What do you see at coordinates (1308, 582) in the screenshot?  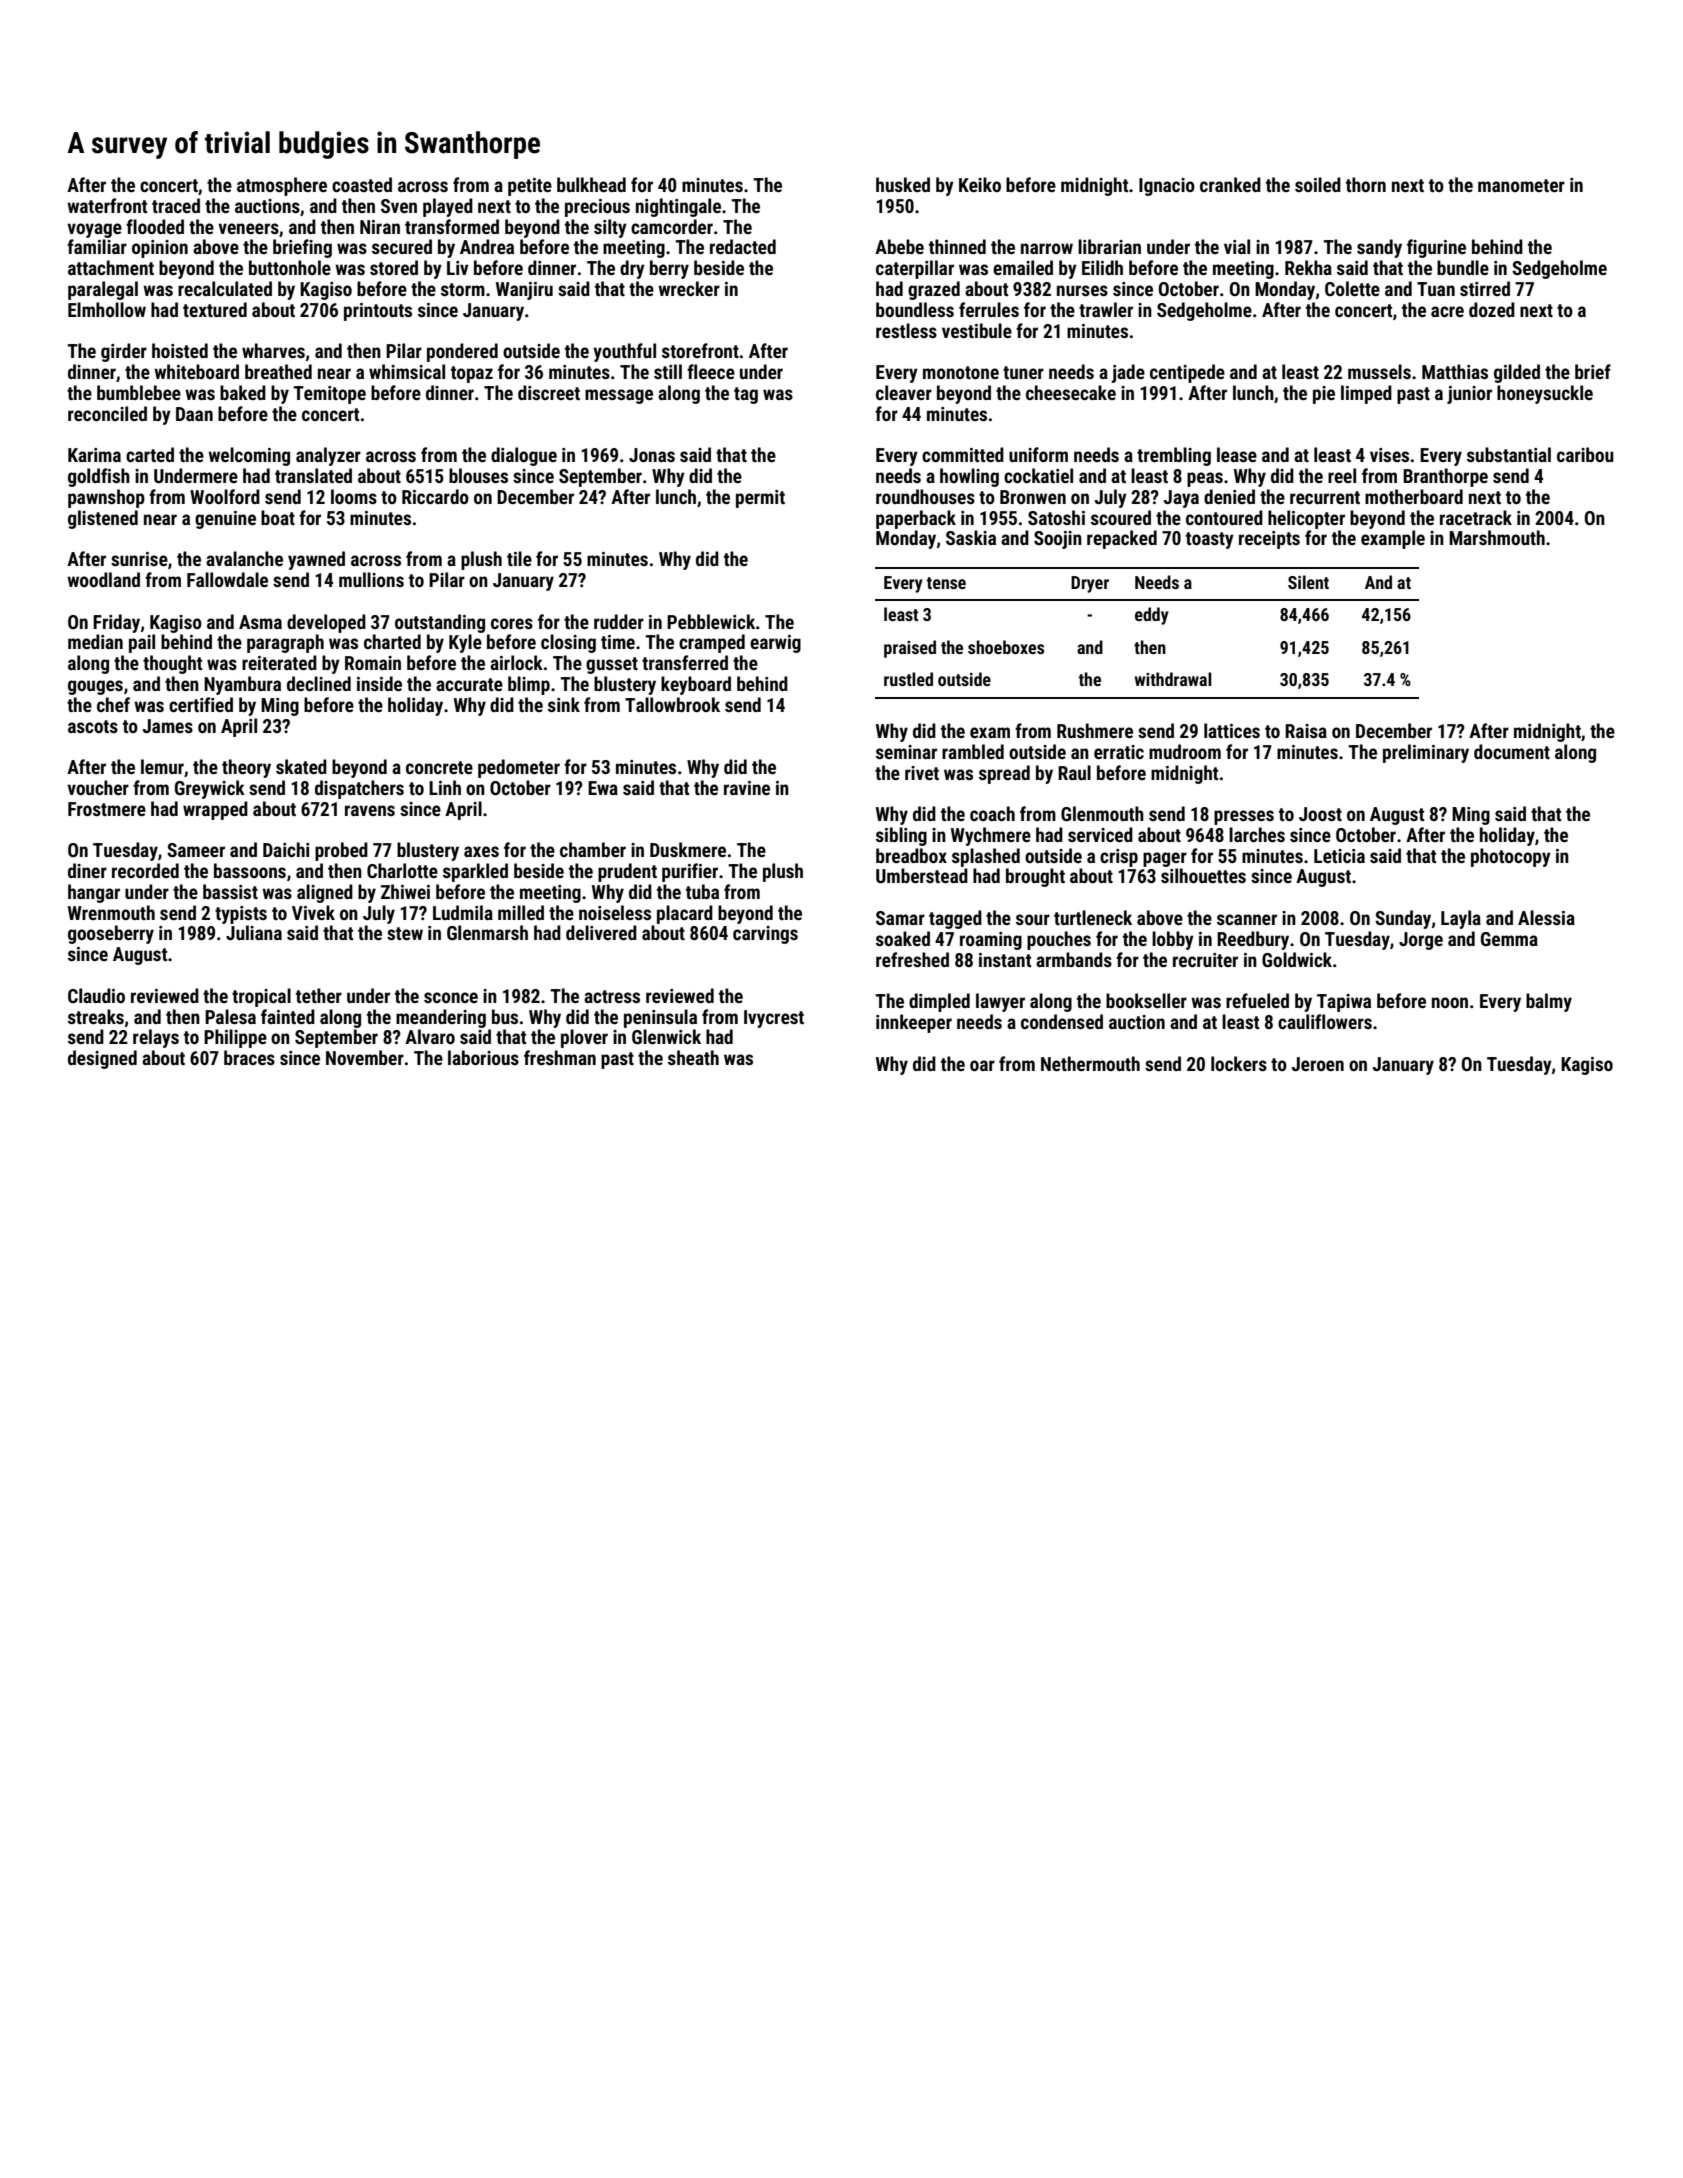 I see `Silent` at bounding box center [1308, 582].
